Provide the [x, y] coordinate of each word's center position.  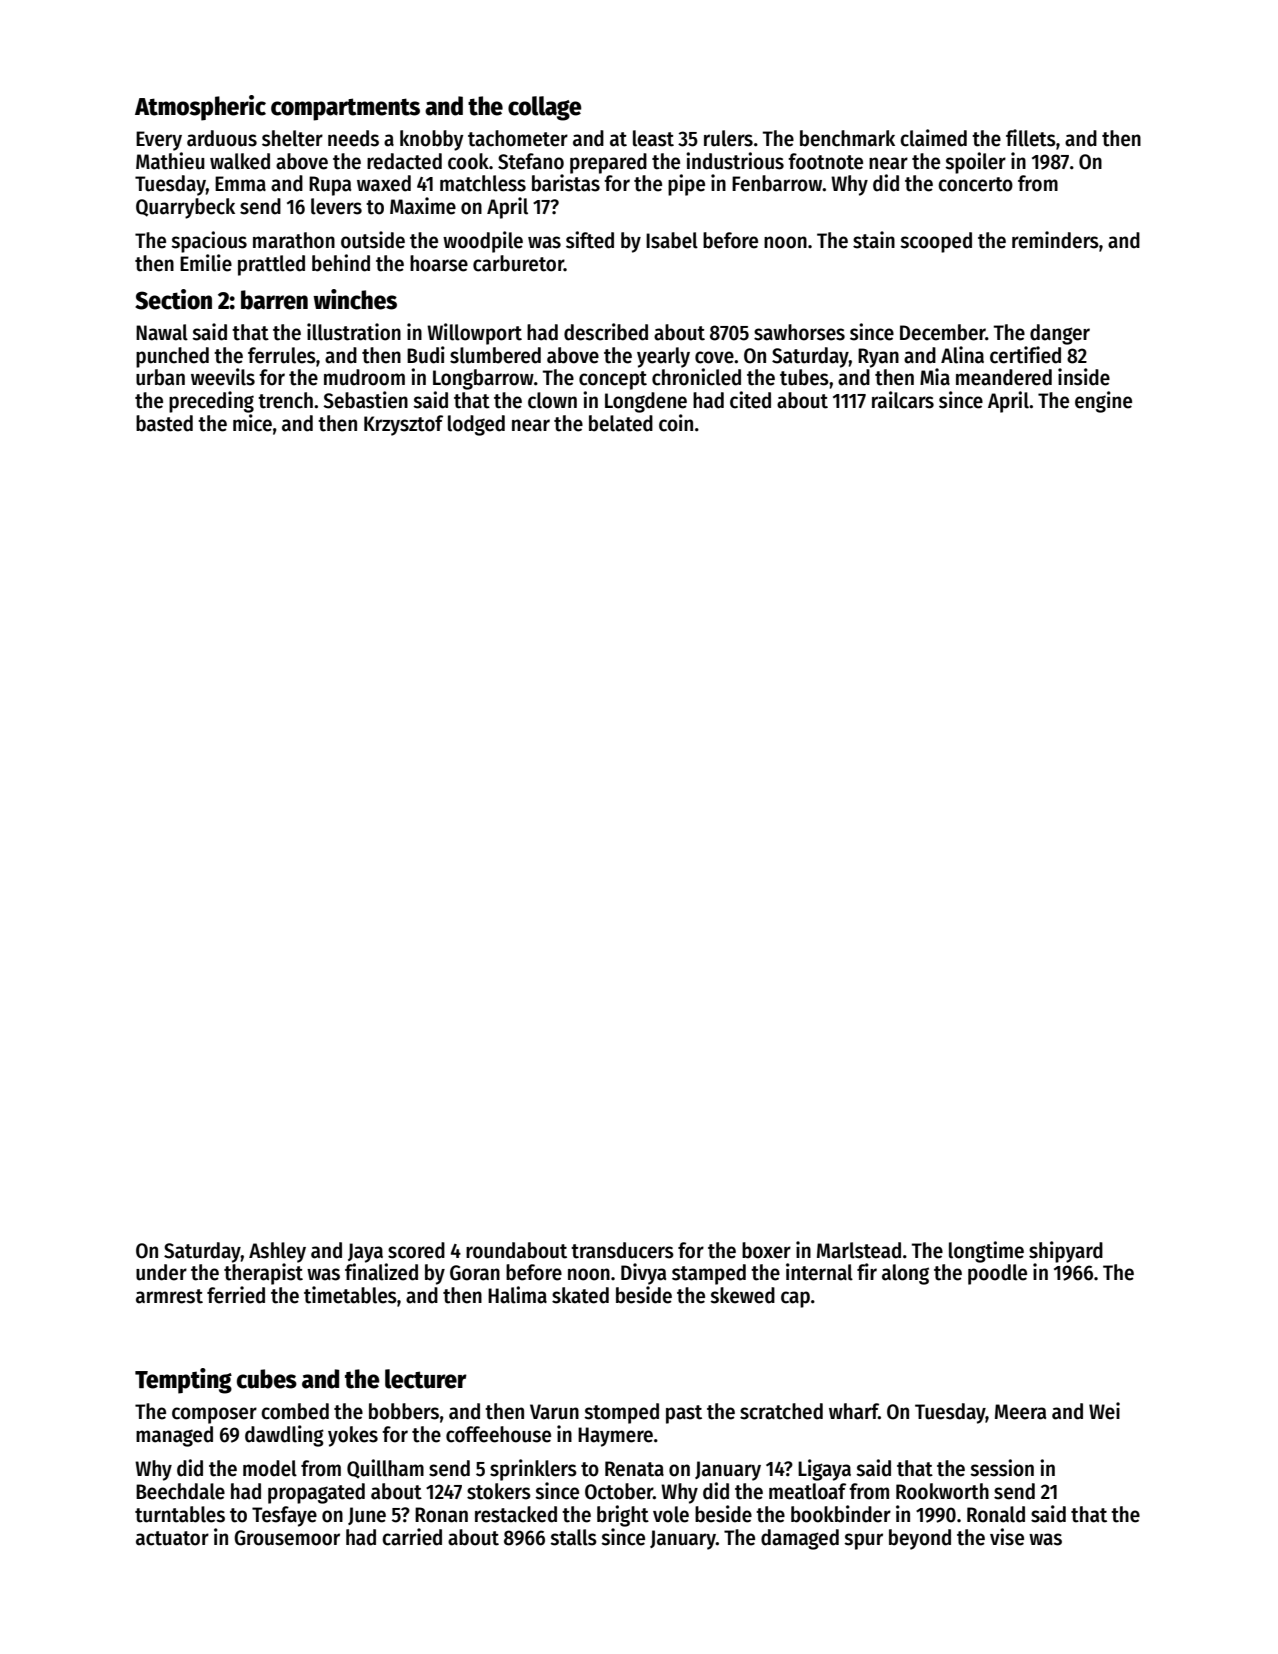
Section [173, 299]
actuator [172, 1538]
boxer [766, 1250]
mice [252, 423]
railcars [903, 400]
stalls [573, 1537]
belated [621, 423]
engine [1103, 402]
